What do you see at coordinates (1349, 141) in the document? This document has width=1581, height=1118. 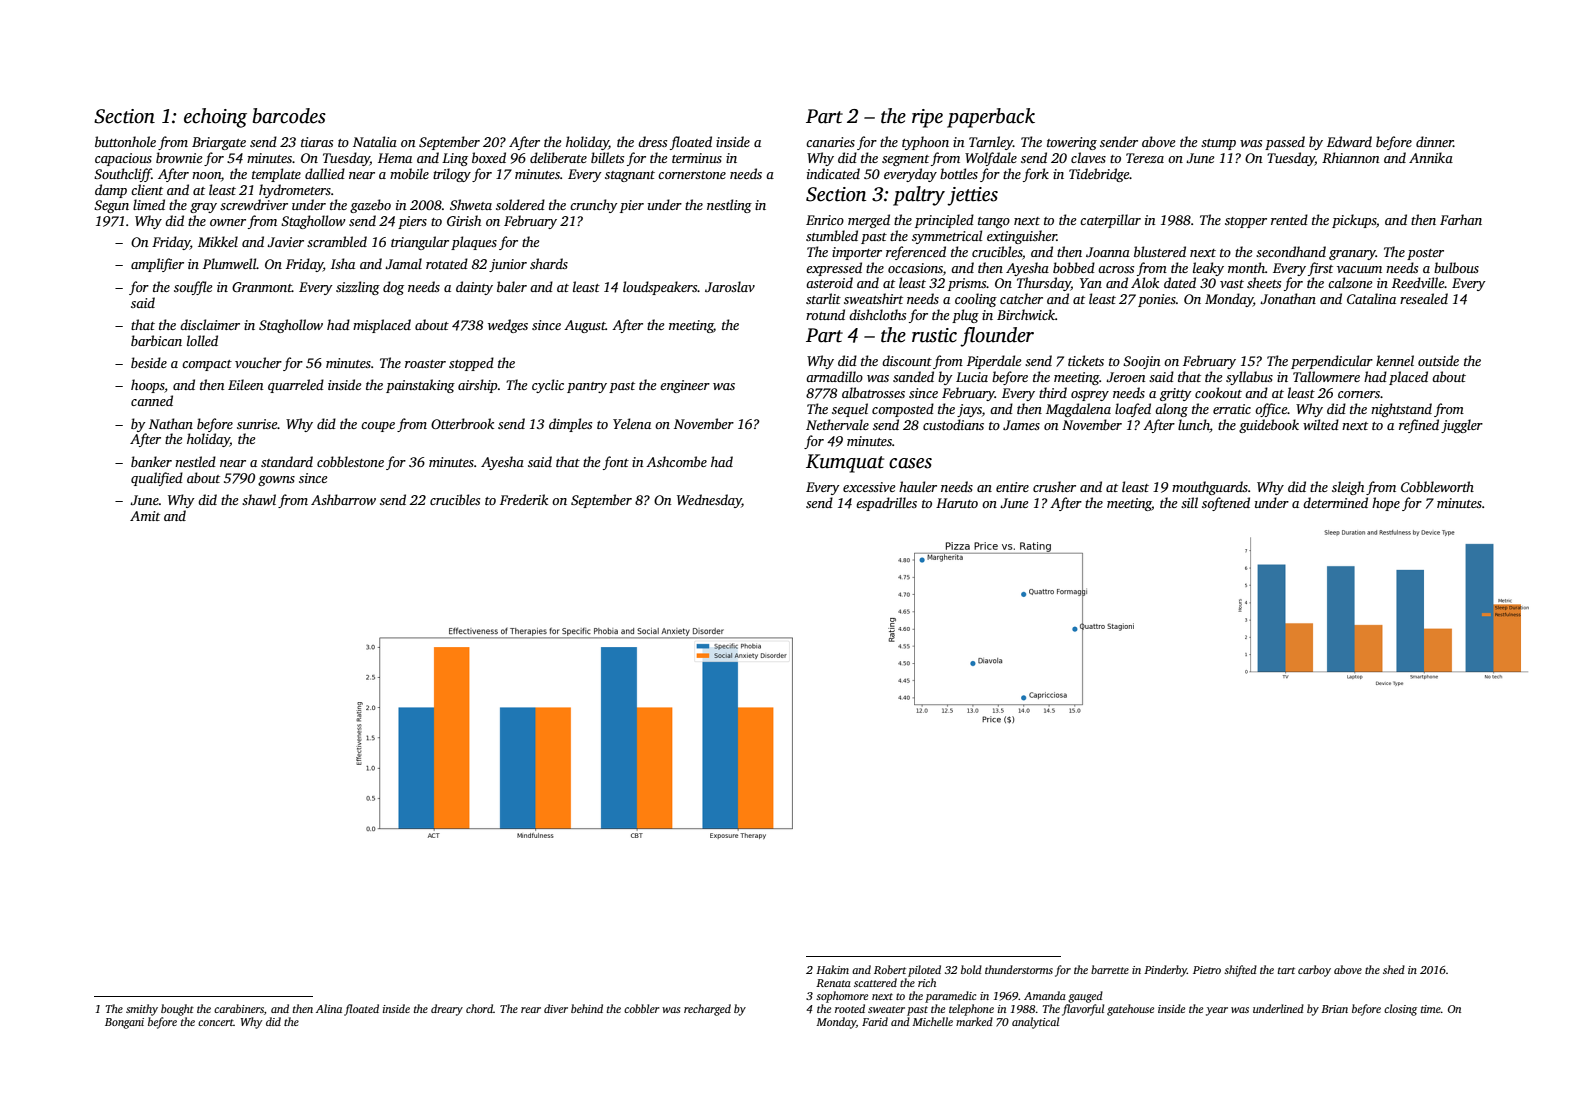 I see `Edward` at bounding box center [1349, 141].
